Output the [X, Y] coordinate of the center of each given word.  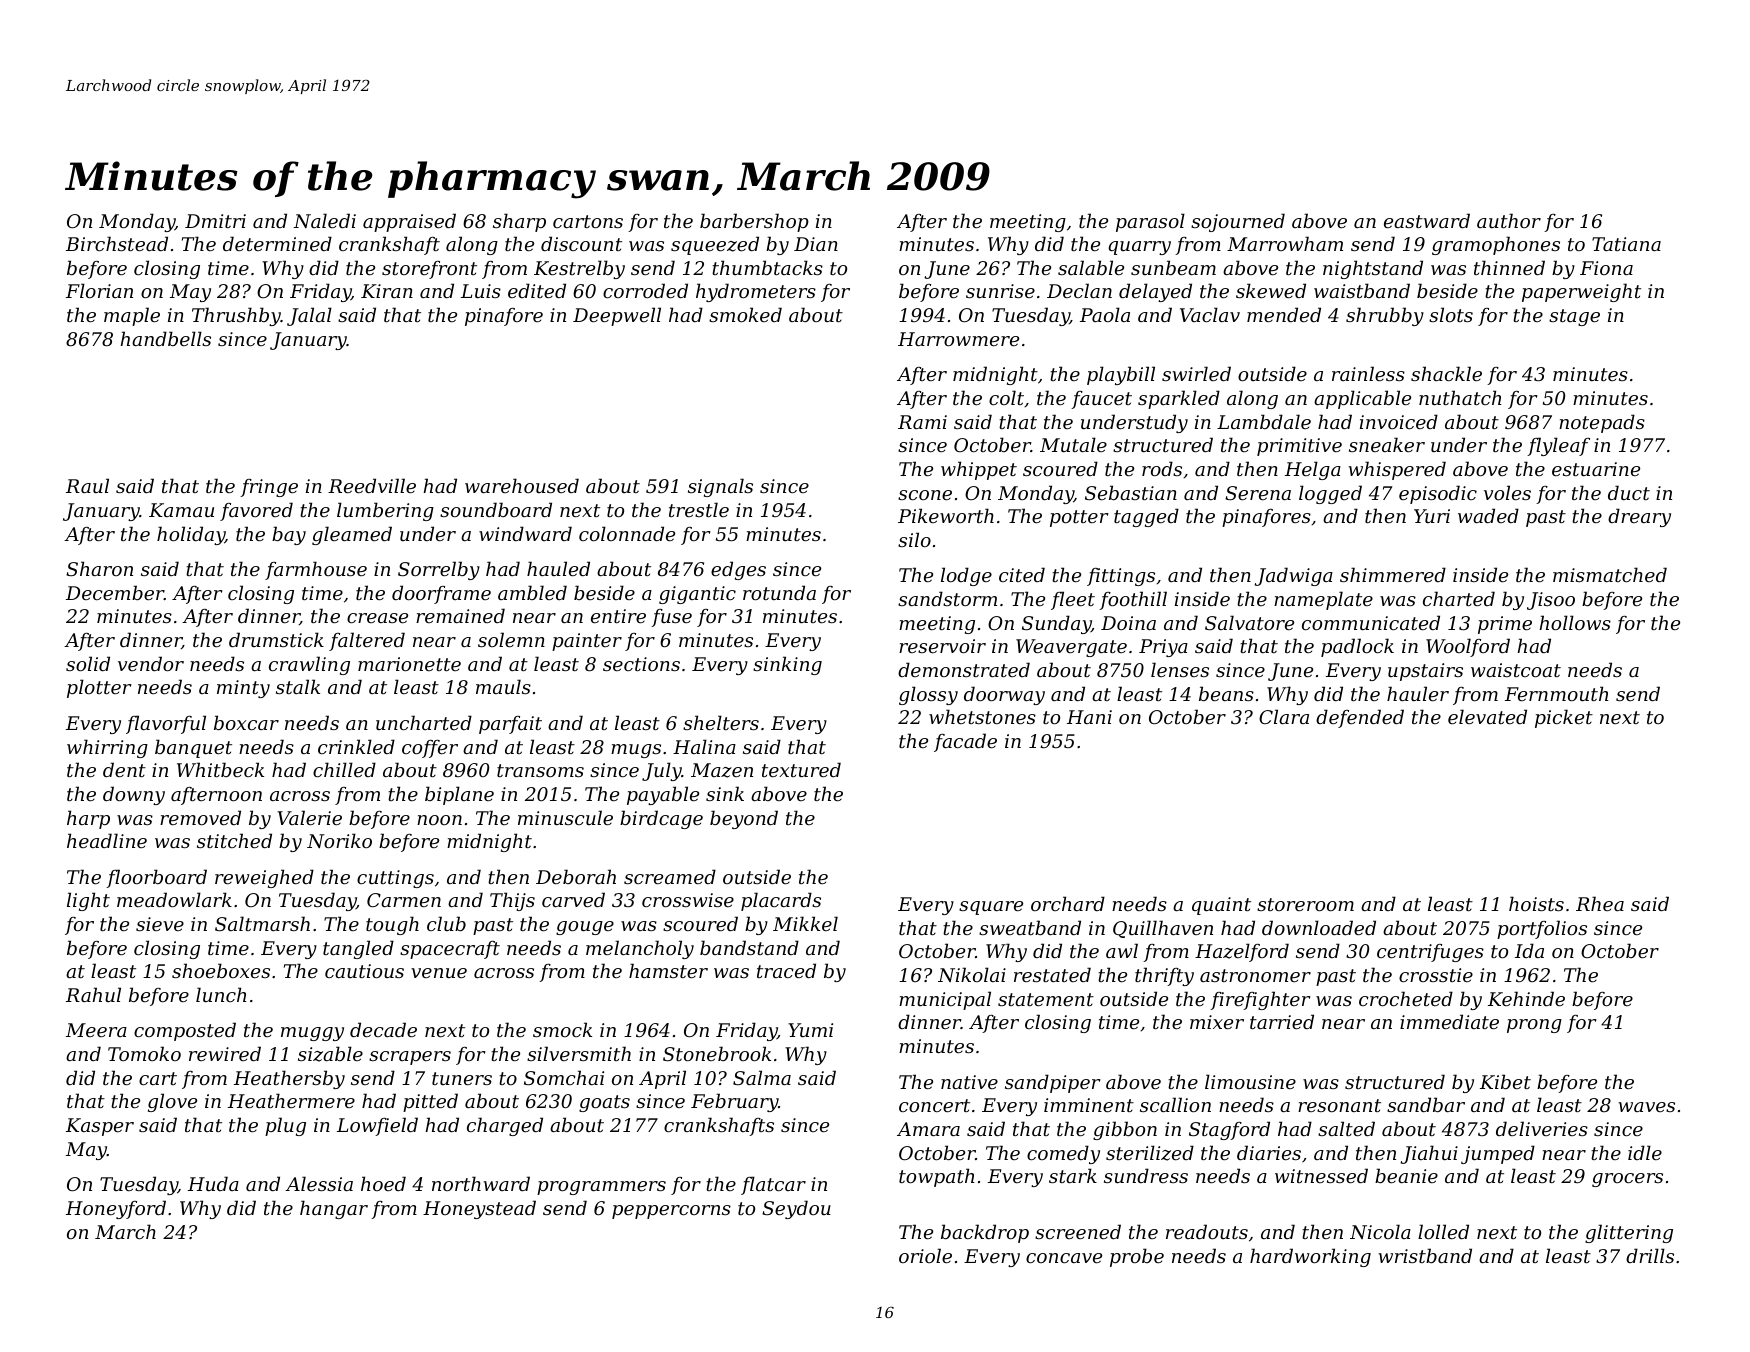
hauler [1418, 693]
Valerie [309, 817]
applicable [1362, 399]
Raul [87, 485]
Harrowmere [958, 339]
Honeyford [116, 1209]
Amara [928, 1129]
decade [383, 1029]
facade [965, 742]
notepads [1602, 423]
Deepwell [617, 316]
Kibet [1505, 1081]
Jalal [309, 316]
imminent [1089, 1105]
